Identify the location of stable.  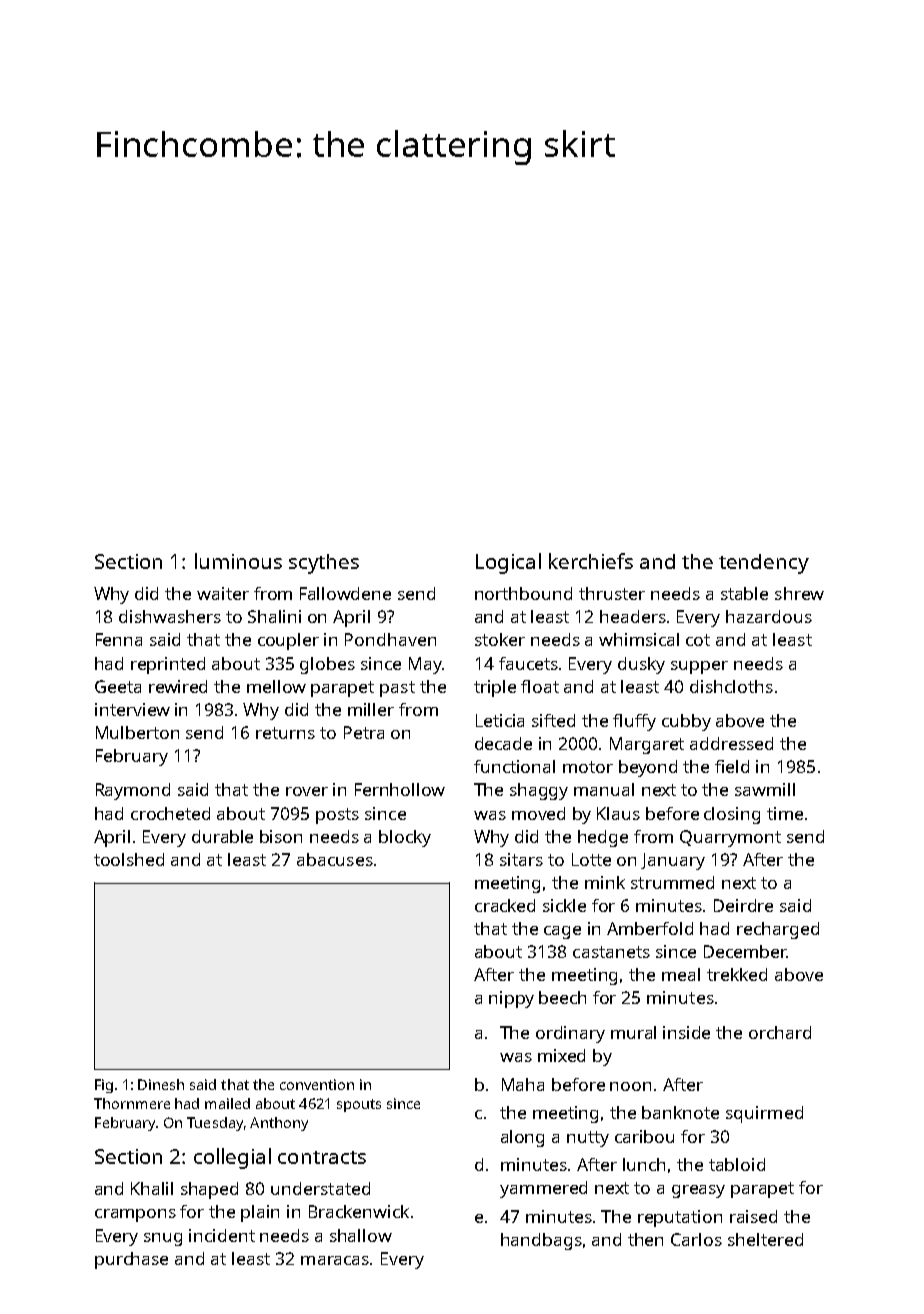
(744, 593).
